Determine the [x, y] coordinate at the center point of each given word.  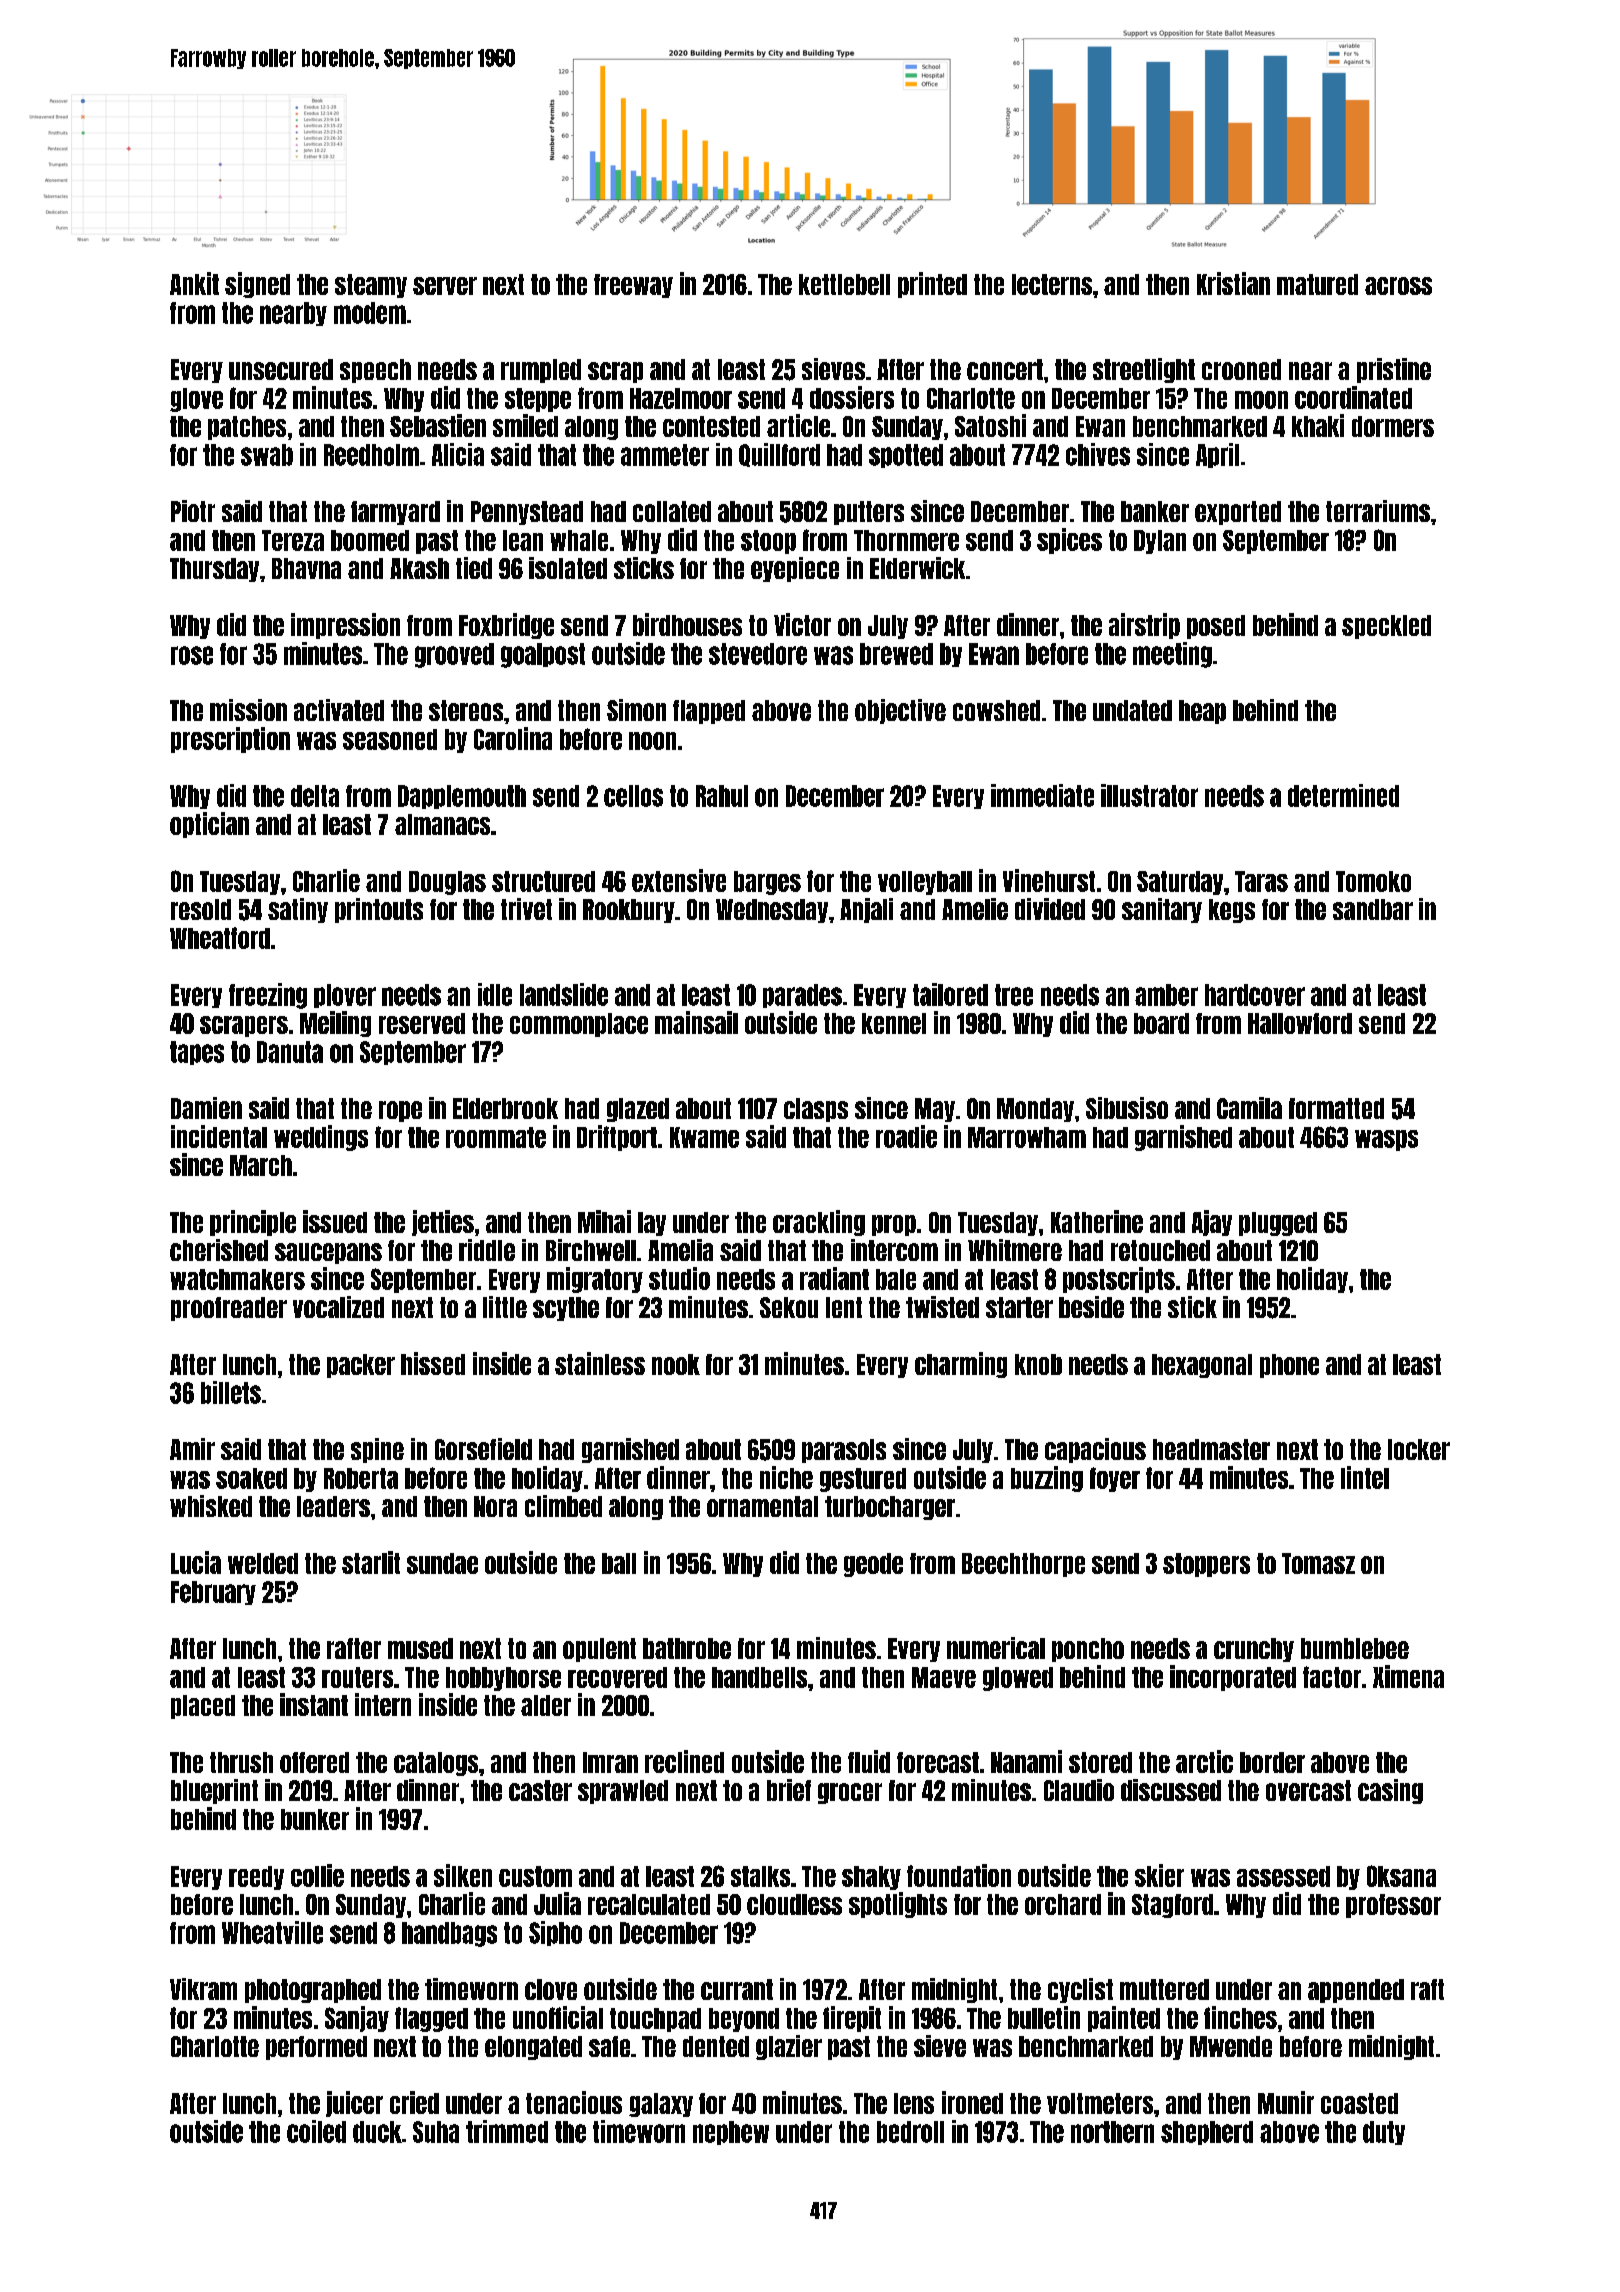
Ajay [1212, 1223]
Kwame [704, 1137]
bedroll [910, 2132]
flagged [431, 2019]
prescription [230, 740]
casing [1390, 1791]
